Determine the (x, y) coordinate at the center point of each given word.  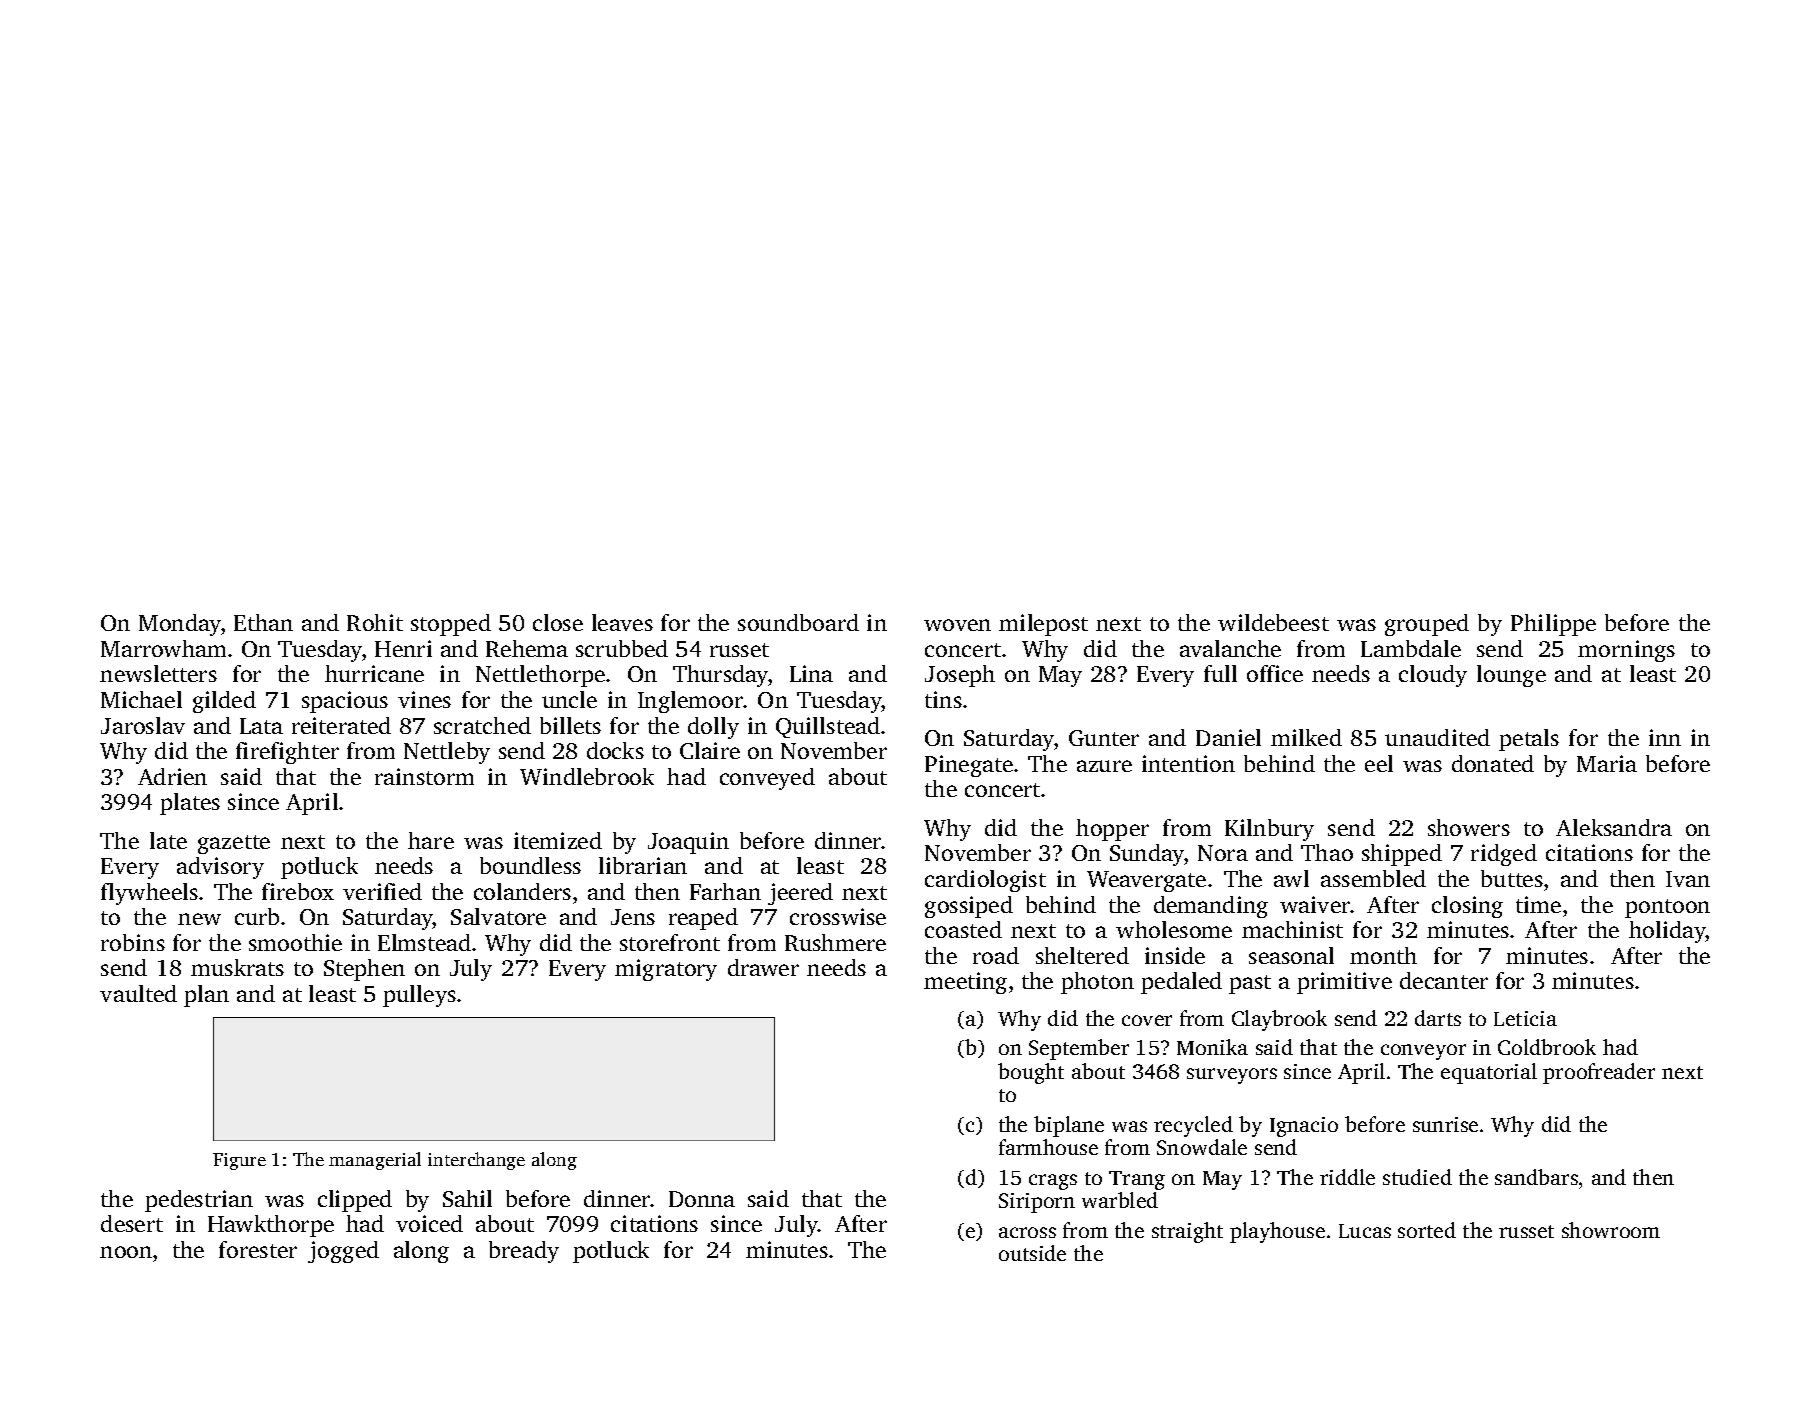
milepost (1043, 625)
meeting (965, 983)
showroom (1611, 1230)
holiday (1667, 932)
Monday (180, 625)
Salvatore (498, 916)
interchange (476, 1161)
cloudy (1433, 676)
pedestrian (199, 1201)
